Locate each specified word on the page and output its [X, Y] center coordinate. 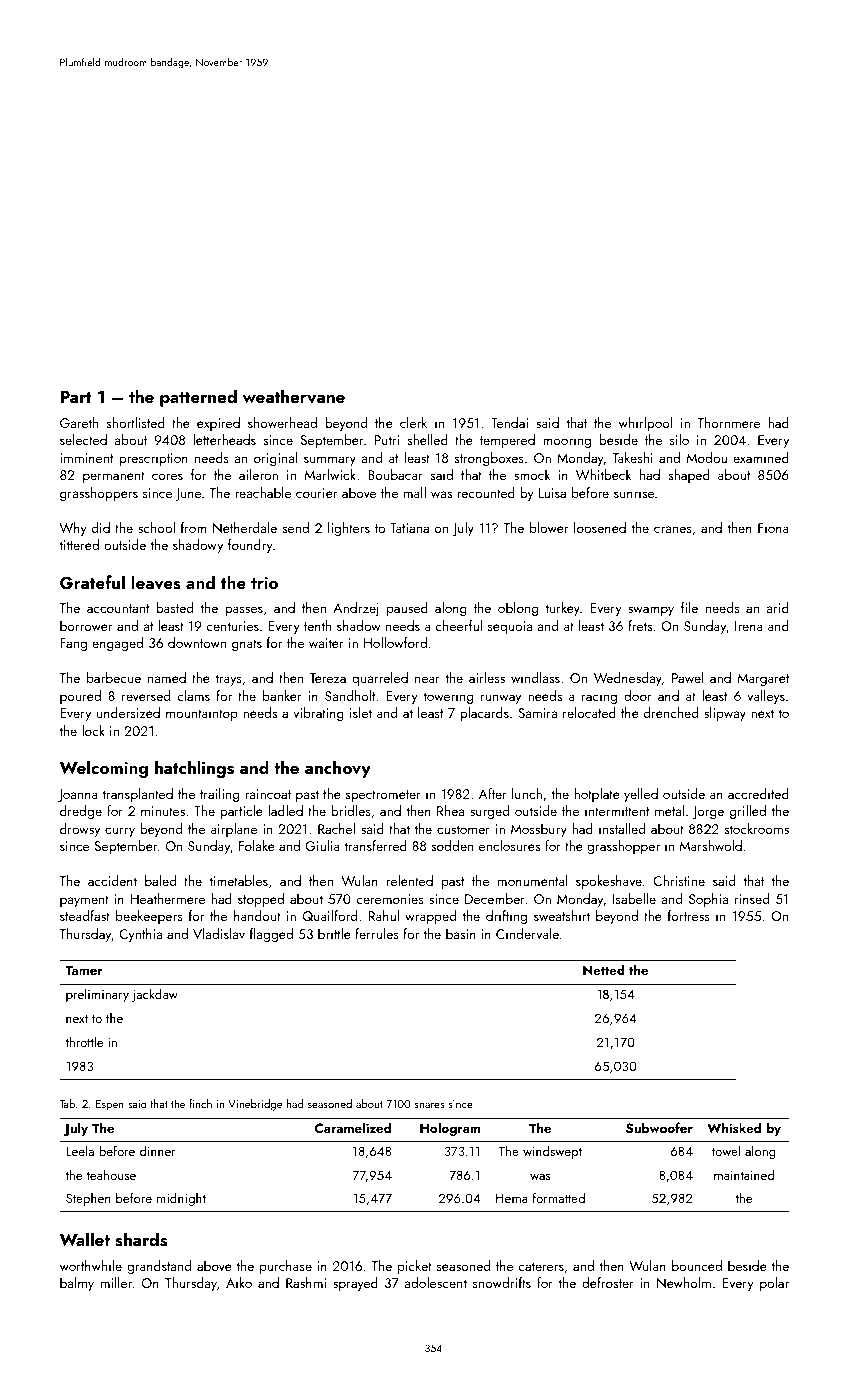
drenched [671, 712]
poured [80, 697]
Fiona [773, 528]
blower [549, 527]
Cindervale [527, 933]
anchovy [338, 769]
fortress [689, 915]
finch [200, 1103]
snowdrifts [502, 1282]
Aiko [239, 1282]
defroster [608, 1282]
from [194, 527]
